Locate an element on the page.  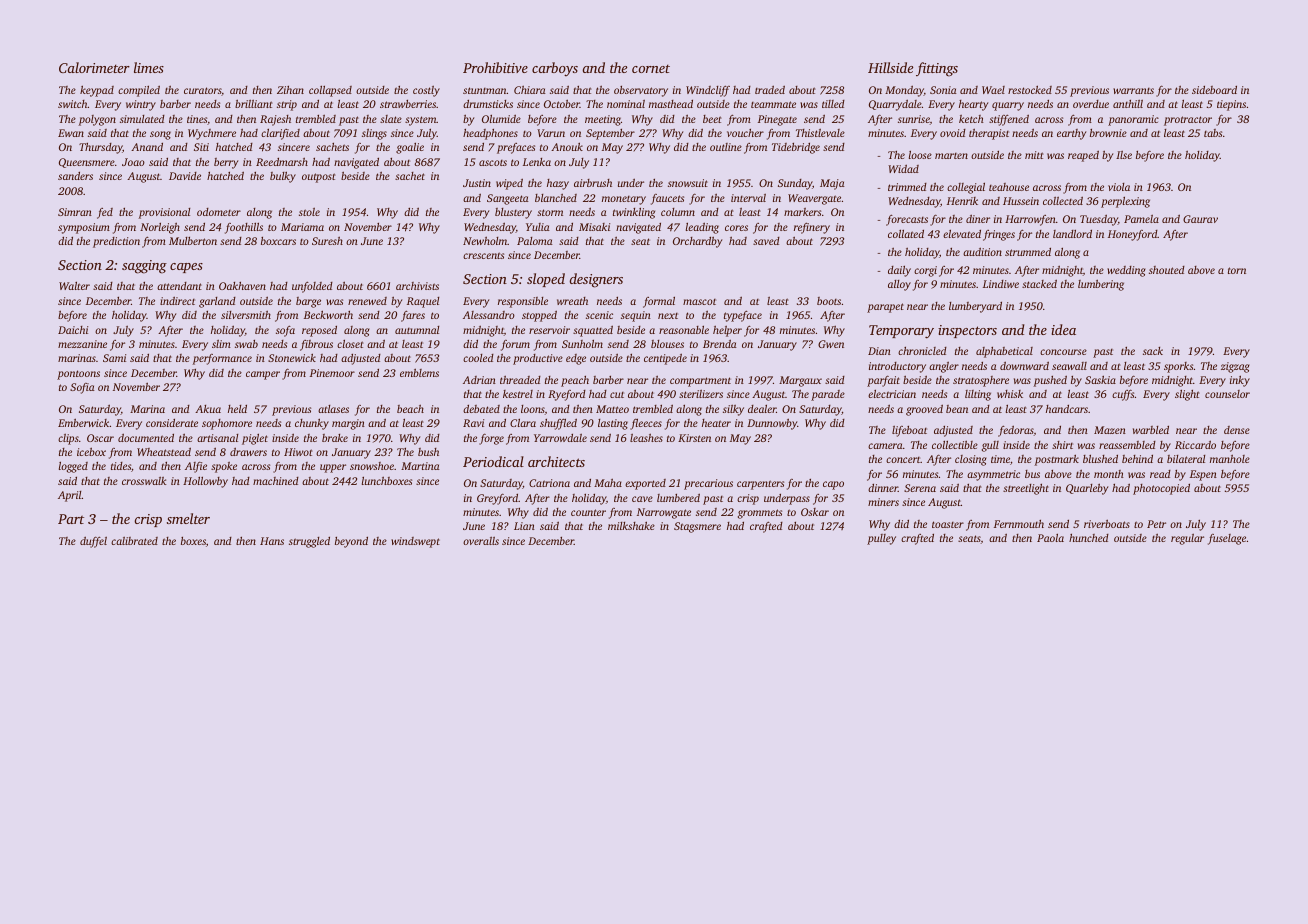
considerate is located at coordinates (172, 423).
